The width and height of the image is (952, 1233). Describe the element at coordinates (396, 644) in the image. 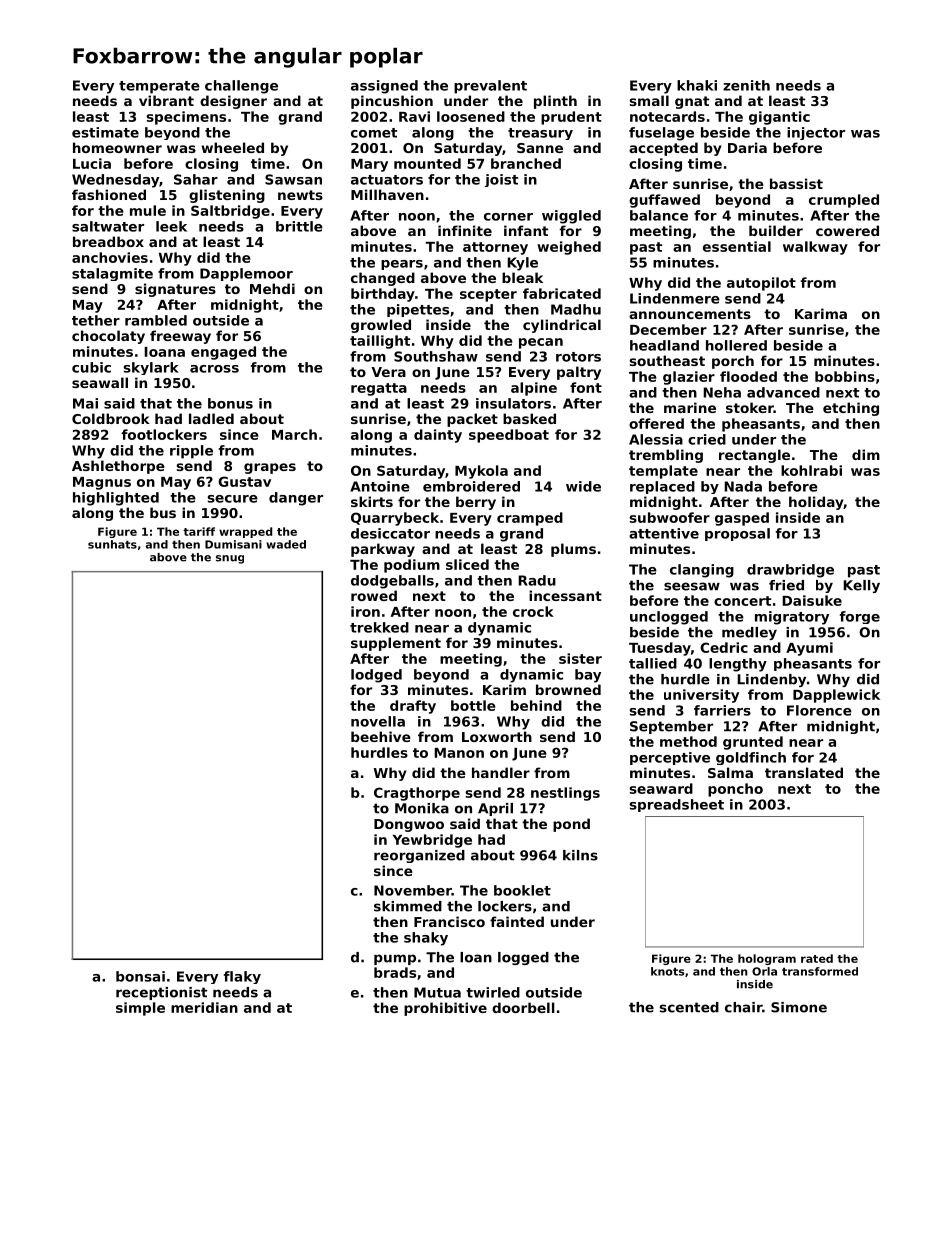

I see `supplement` at that location.
